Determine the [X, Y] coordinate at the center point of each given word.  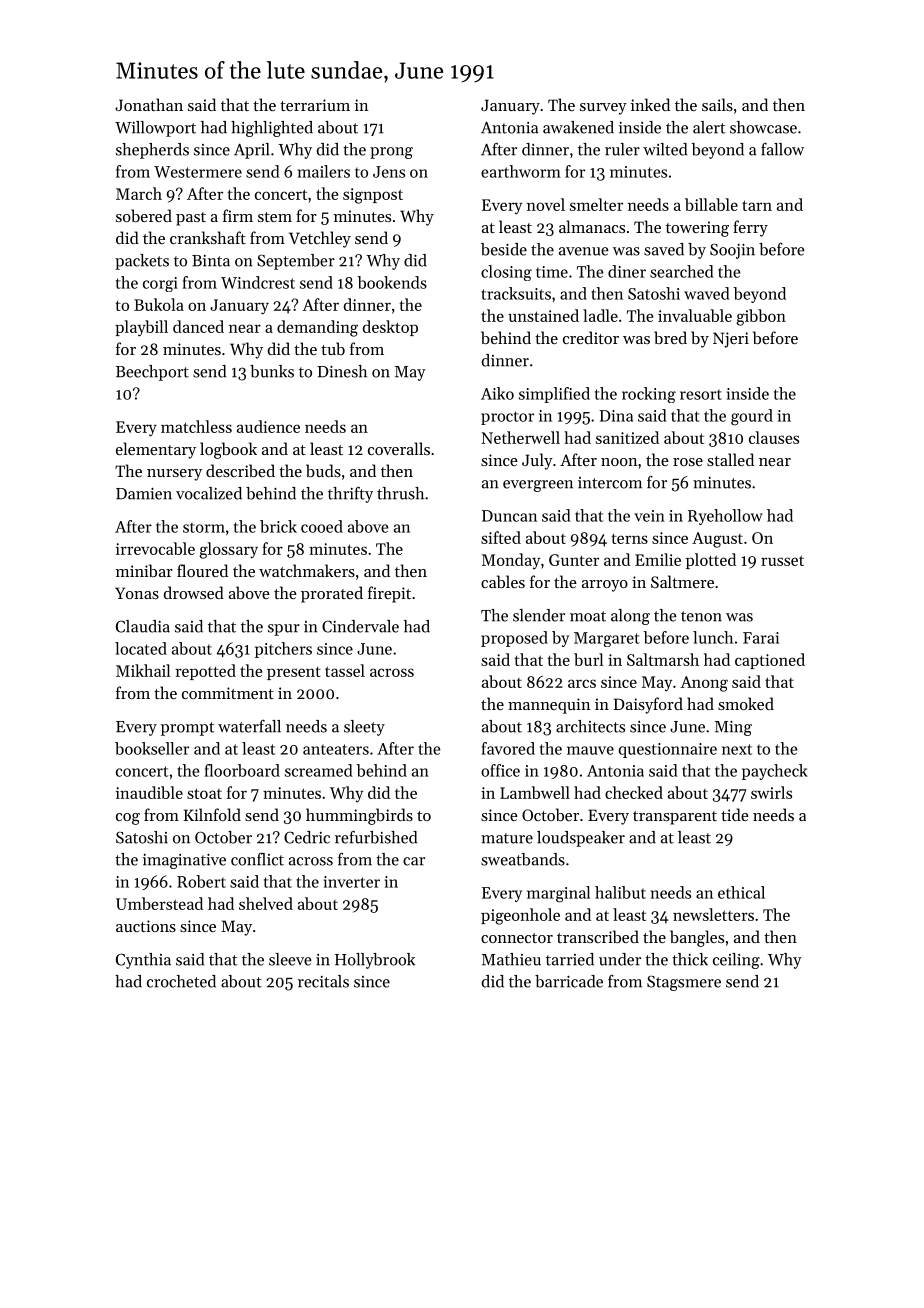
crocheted [181, 981]
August [717, 540]
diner [627, 271]
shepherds [152, 151]
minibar [144, 570]
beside [504, 249]
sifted [501, 537]
